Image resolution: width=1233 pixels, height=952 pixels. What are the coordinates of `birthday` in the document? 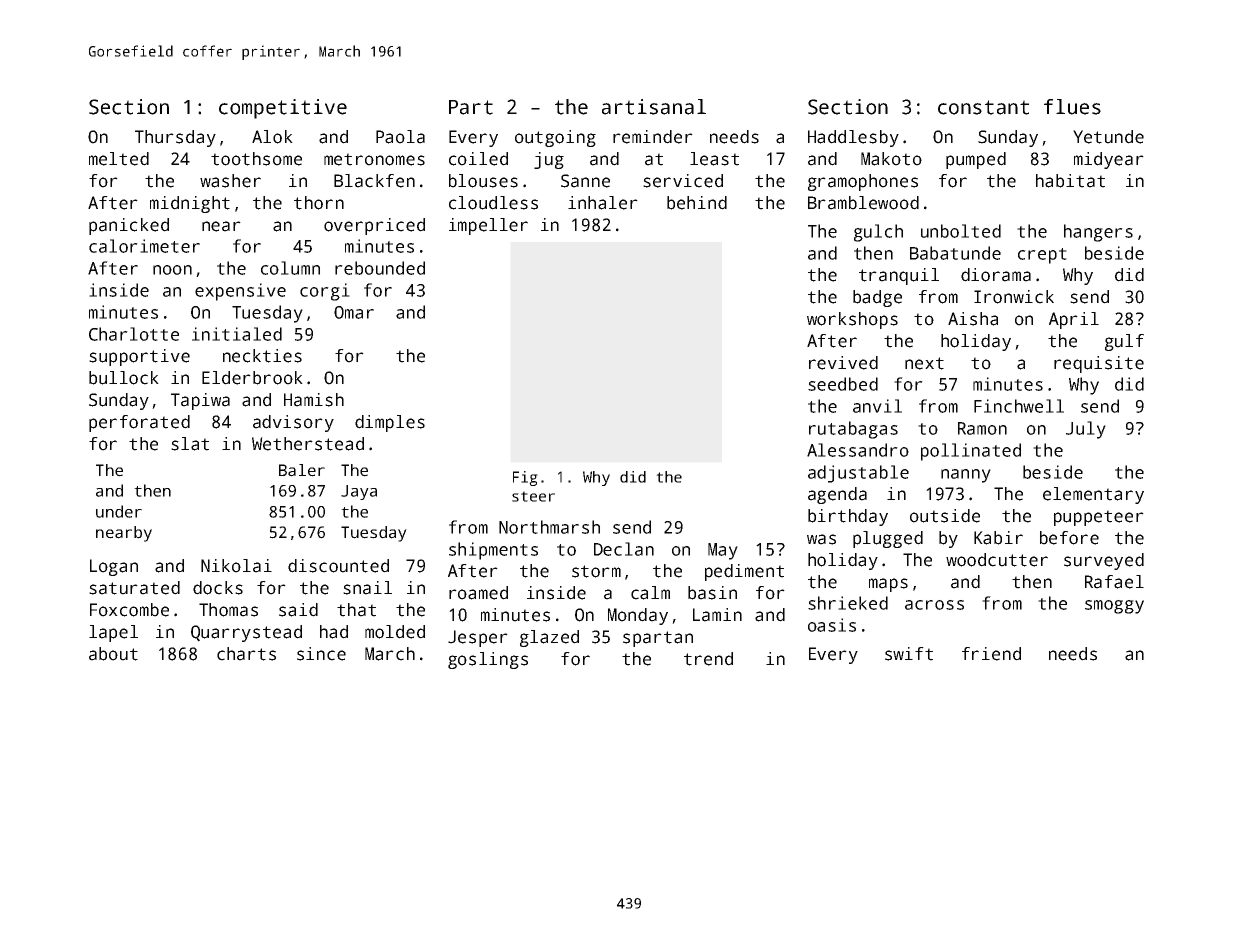 It's located at (848, 517).
